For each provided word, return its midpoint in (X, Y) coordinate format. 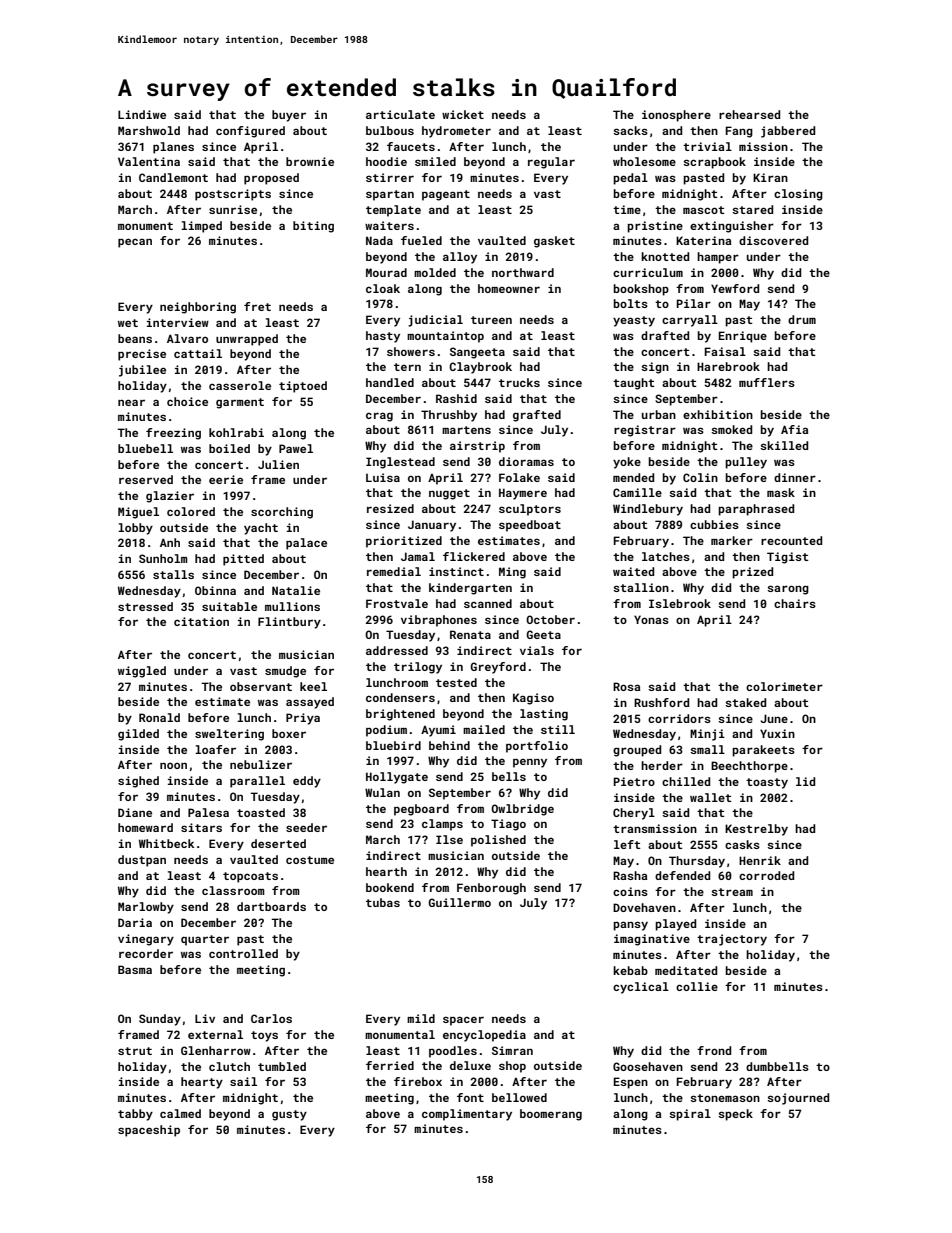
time (627, 209)
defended (682, 875)
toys (264, 1036)
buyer (289, 116)
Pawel (296, 448)
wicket (463, 114)
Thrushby (449, 416)
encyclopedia (484, 1036)
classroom (233, 890)
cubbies (714, 524)
